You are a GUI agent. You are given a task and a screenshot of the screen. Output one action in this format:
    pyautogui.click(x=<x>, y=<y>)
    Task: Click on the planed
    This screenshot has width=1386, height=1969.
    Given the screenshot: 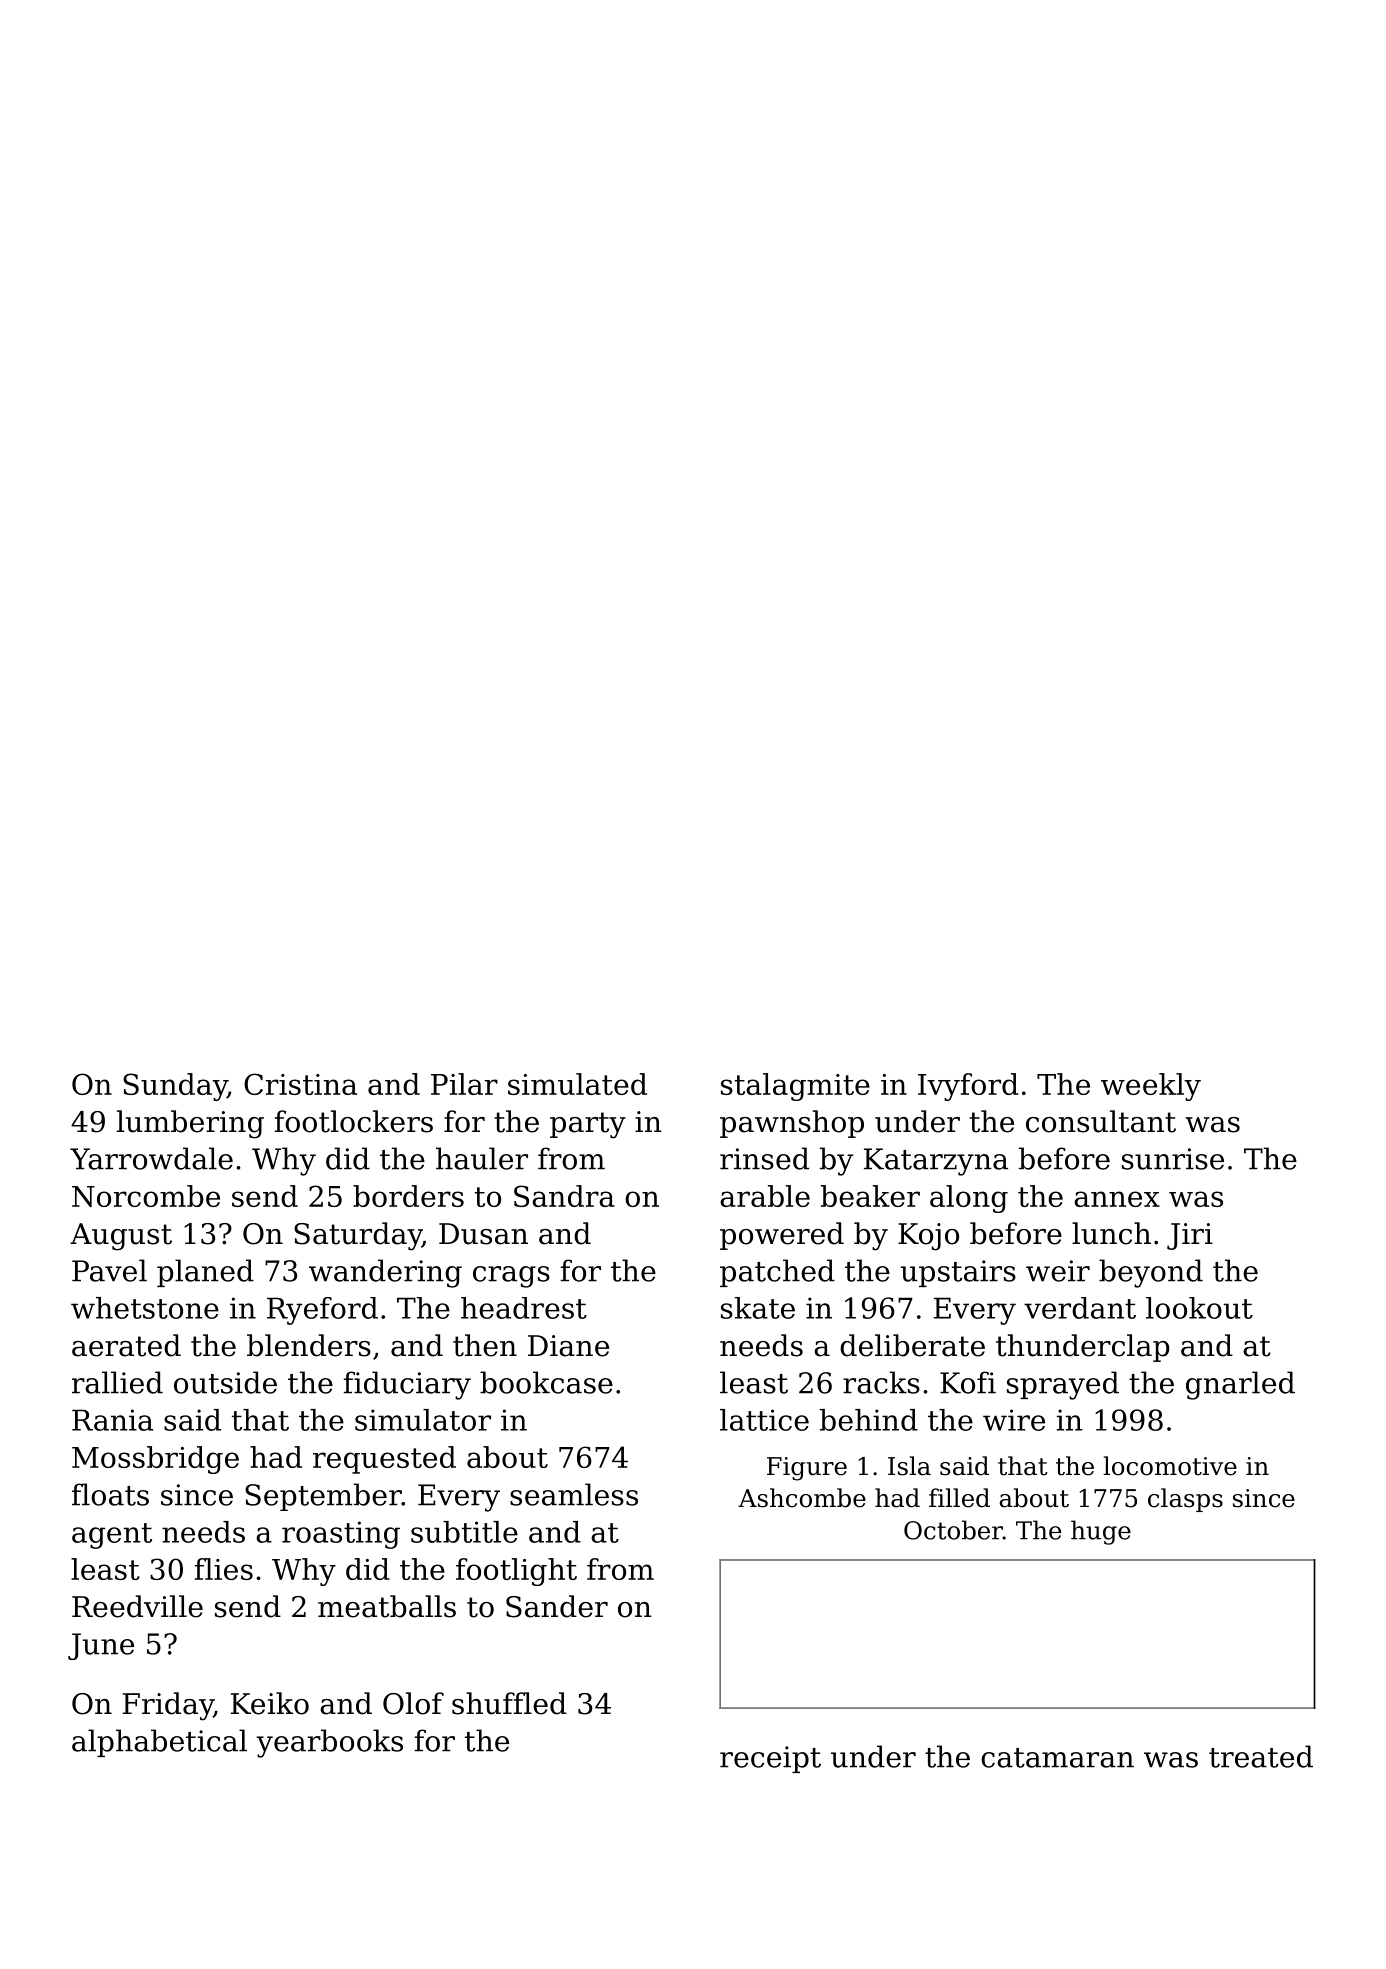 What is the action you would take?
    pyautogui.click(x=205, y=1273)
